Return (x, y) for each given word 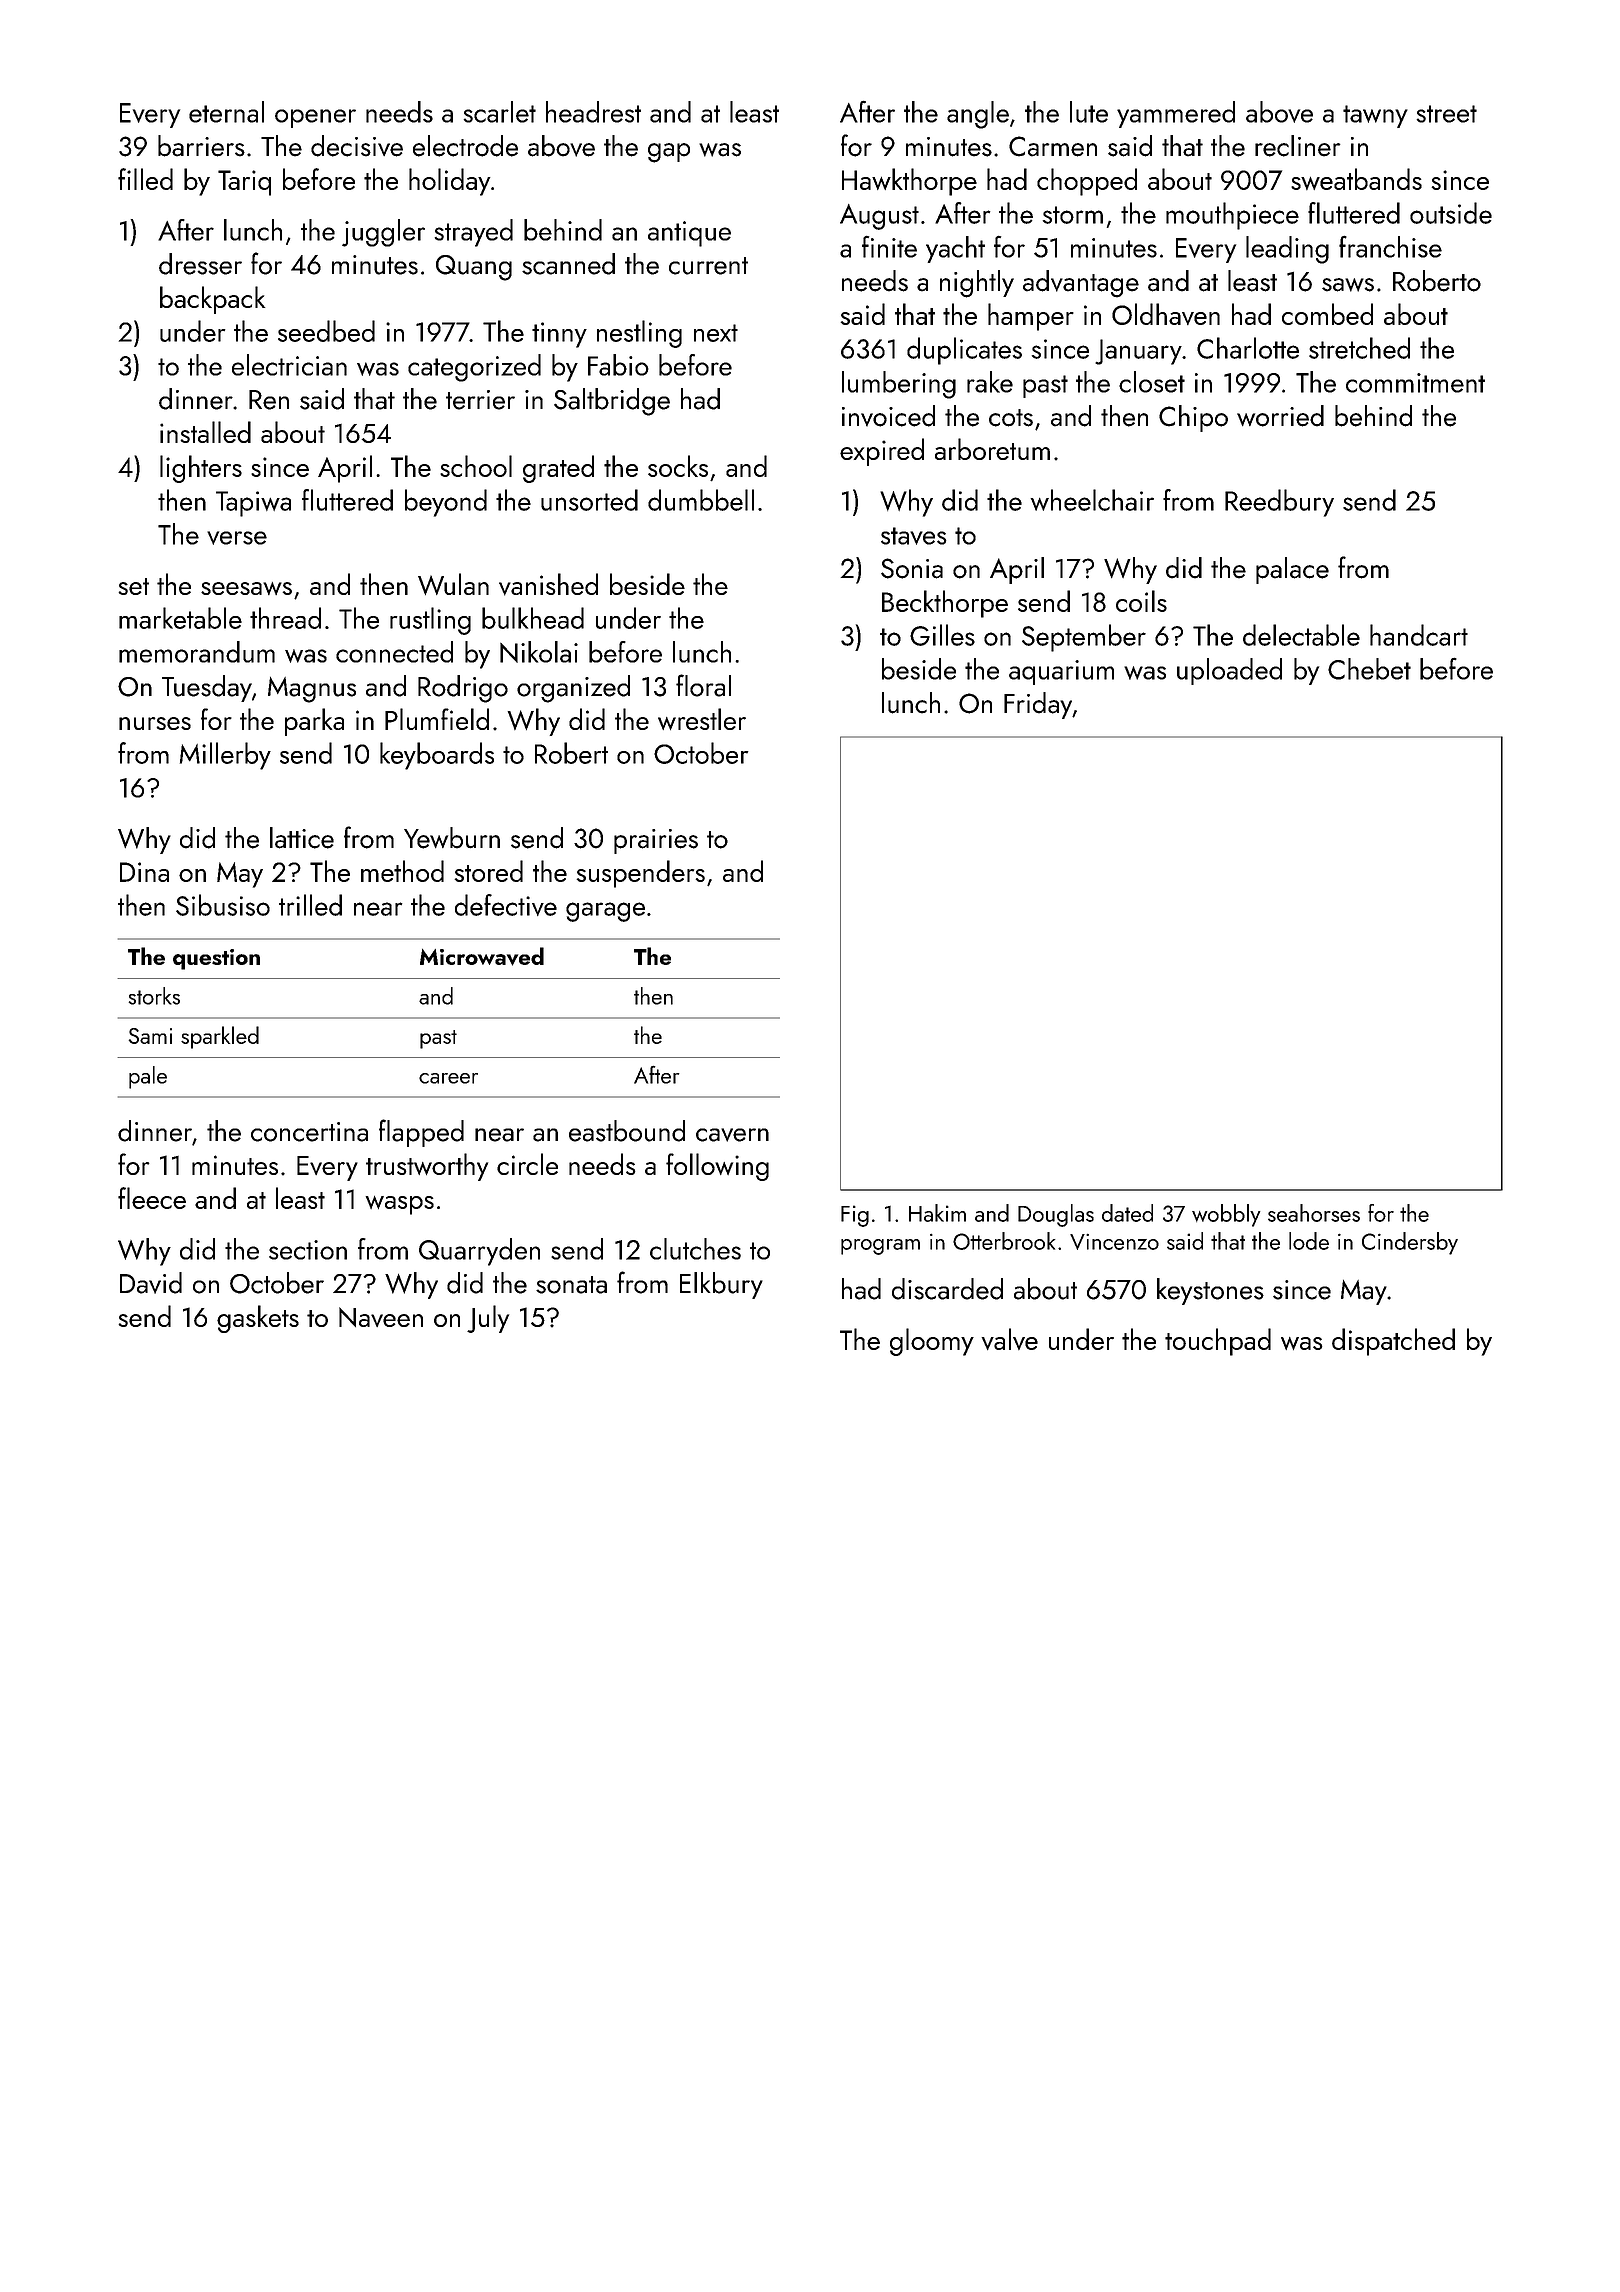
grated (558, 469)
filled (145, 179)
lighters (201, 469)
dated (1127, 1213)
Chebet (1369, 669)
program (880, 1247)
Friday (1038, 705)
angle (978, 115)
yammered (1176, 114)
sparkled (220, 1037)
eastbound (627, 1131)
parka (314, 722)
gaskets (258, 1319)
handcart (1419, 635)
